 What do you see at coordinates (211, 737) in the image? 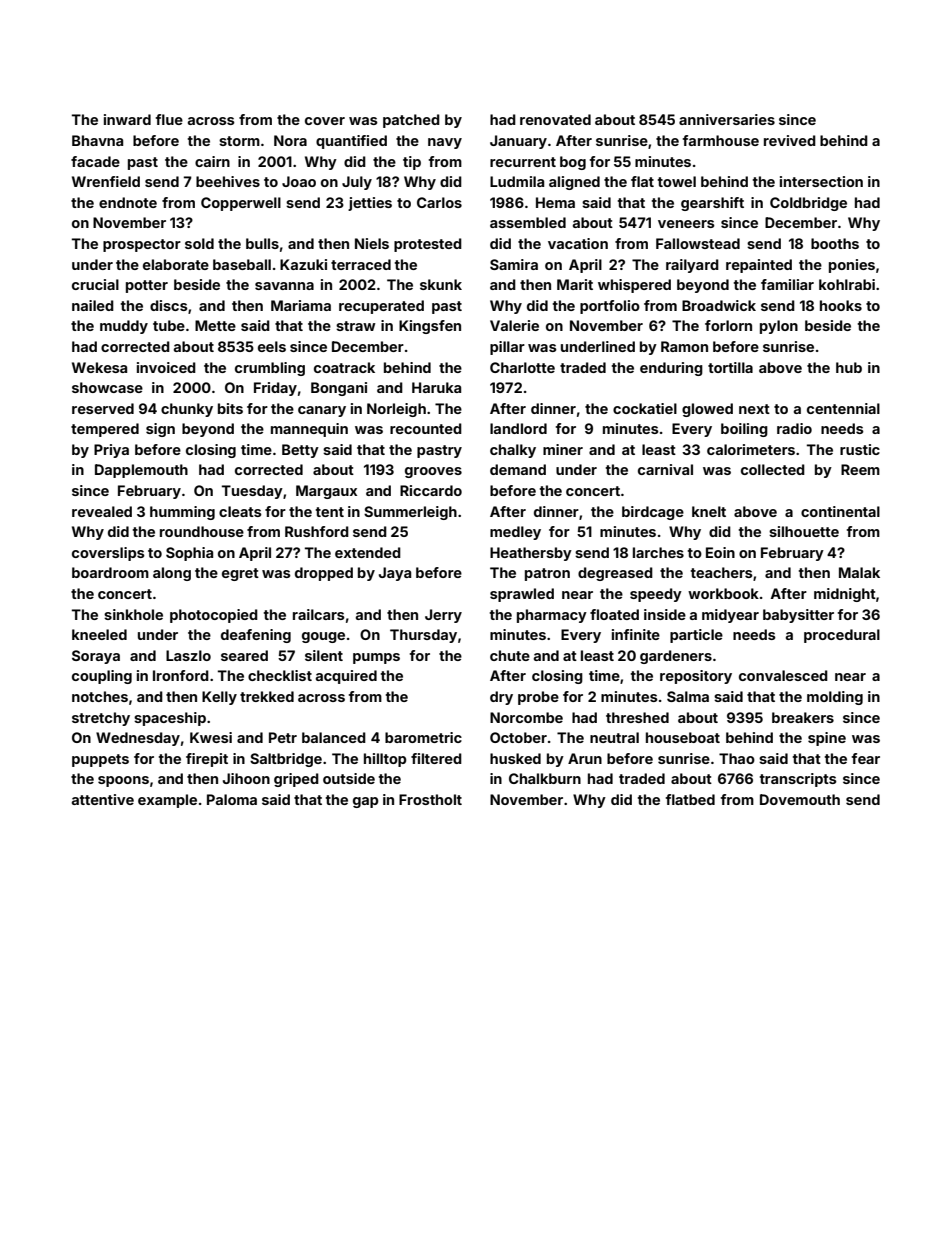
I see `Kwesi` at bounding box center [211, 737].
